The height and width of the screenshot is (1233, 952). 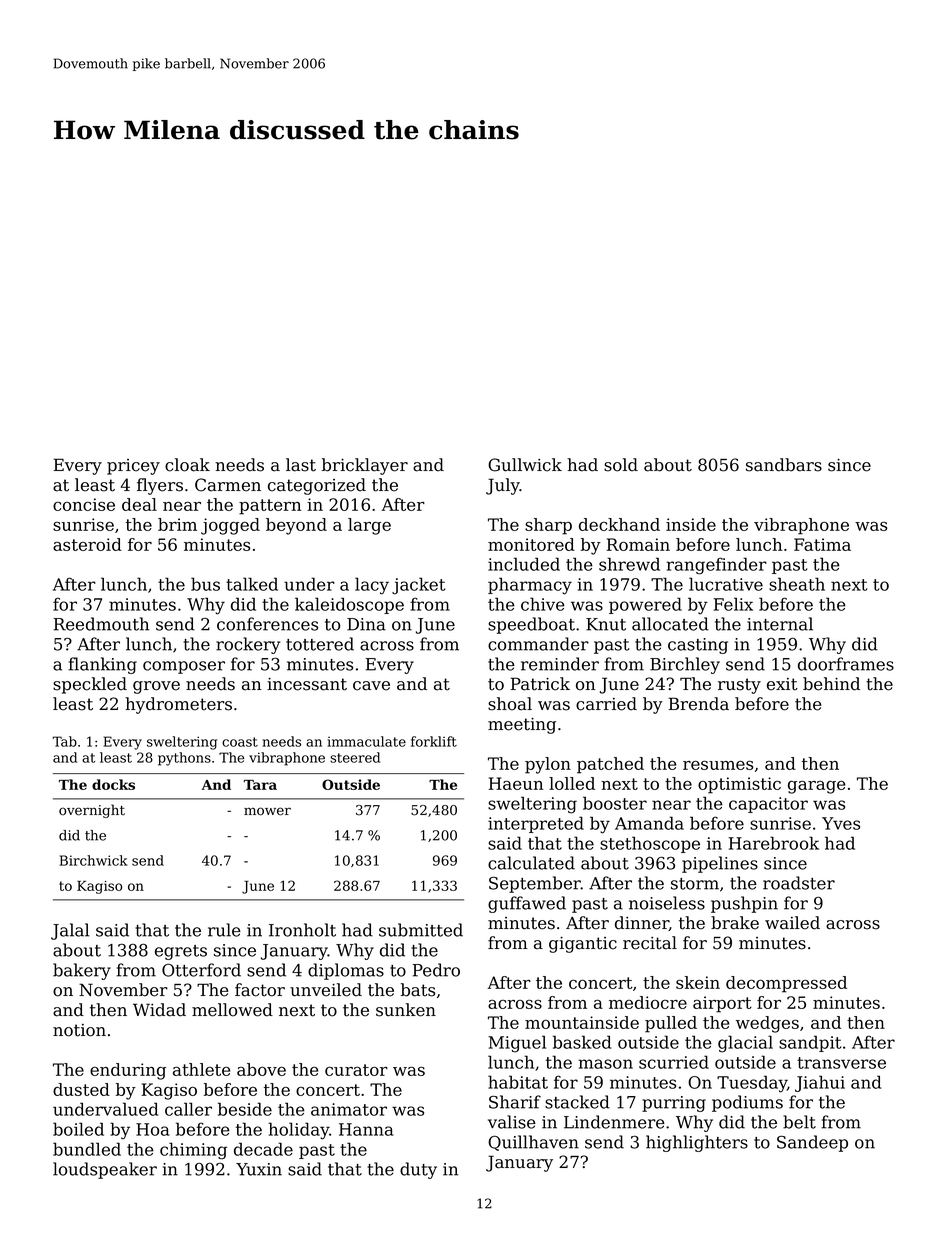 I want to click on bricklayer, so click(x=365, y=466).
